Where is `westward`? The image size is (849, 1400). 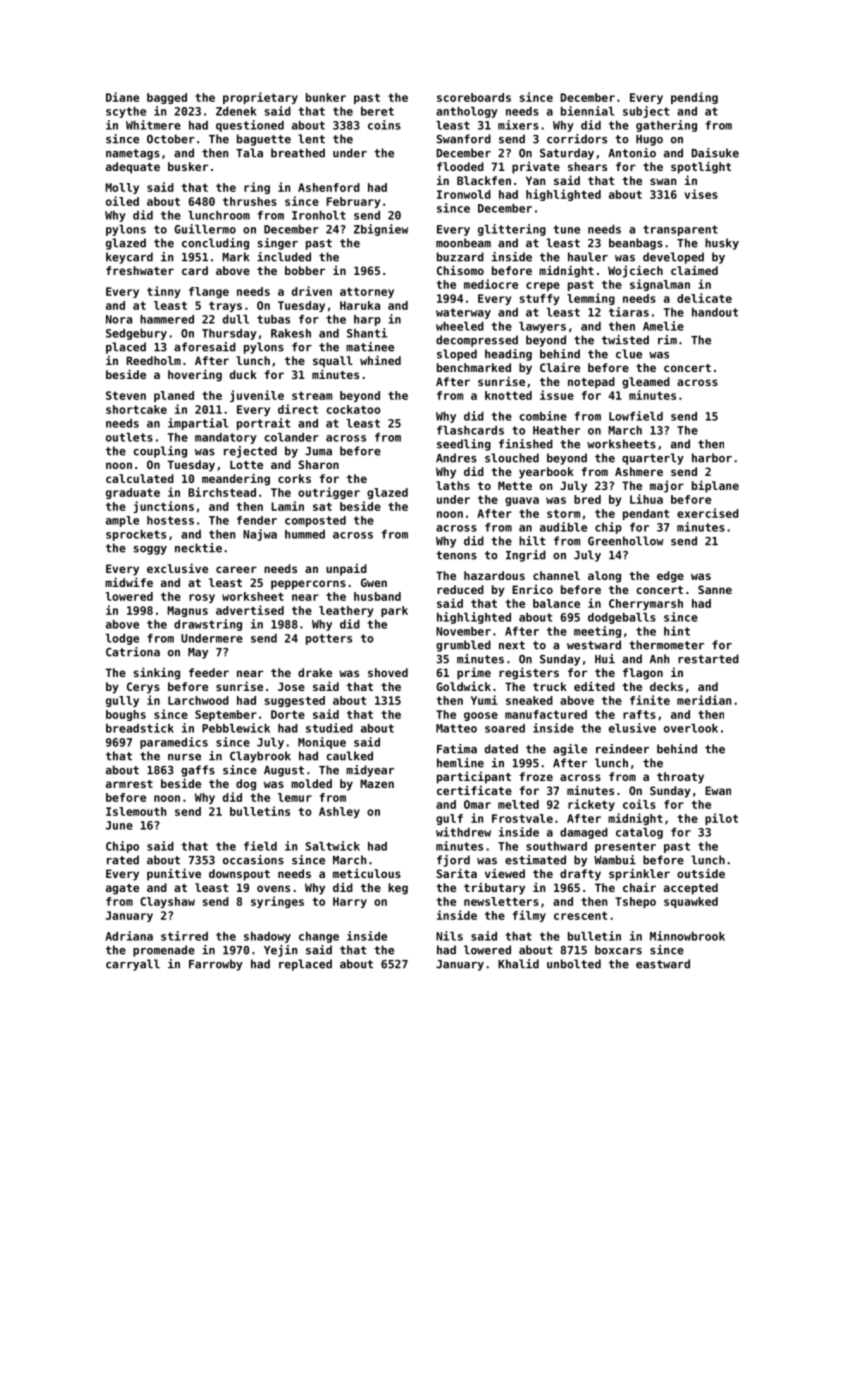 westward is located at coordinates (594, 645).
